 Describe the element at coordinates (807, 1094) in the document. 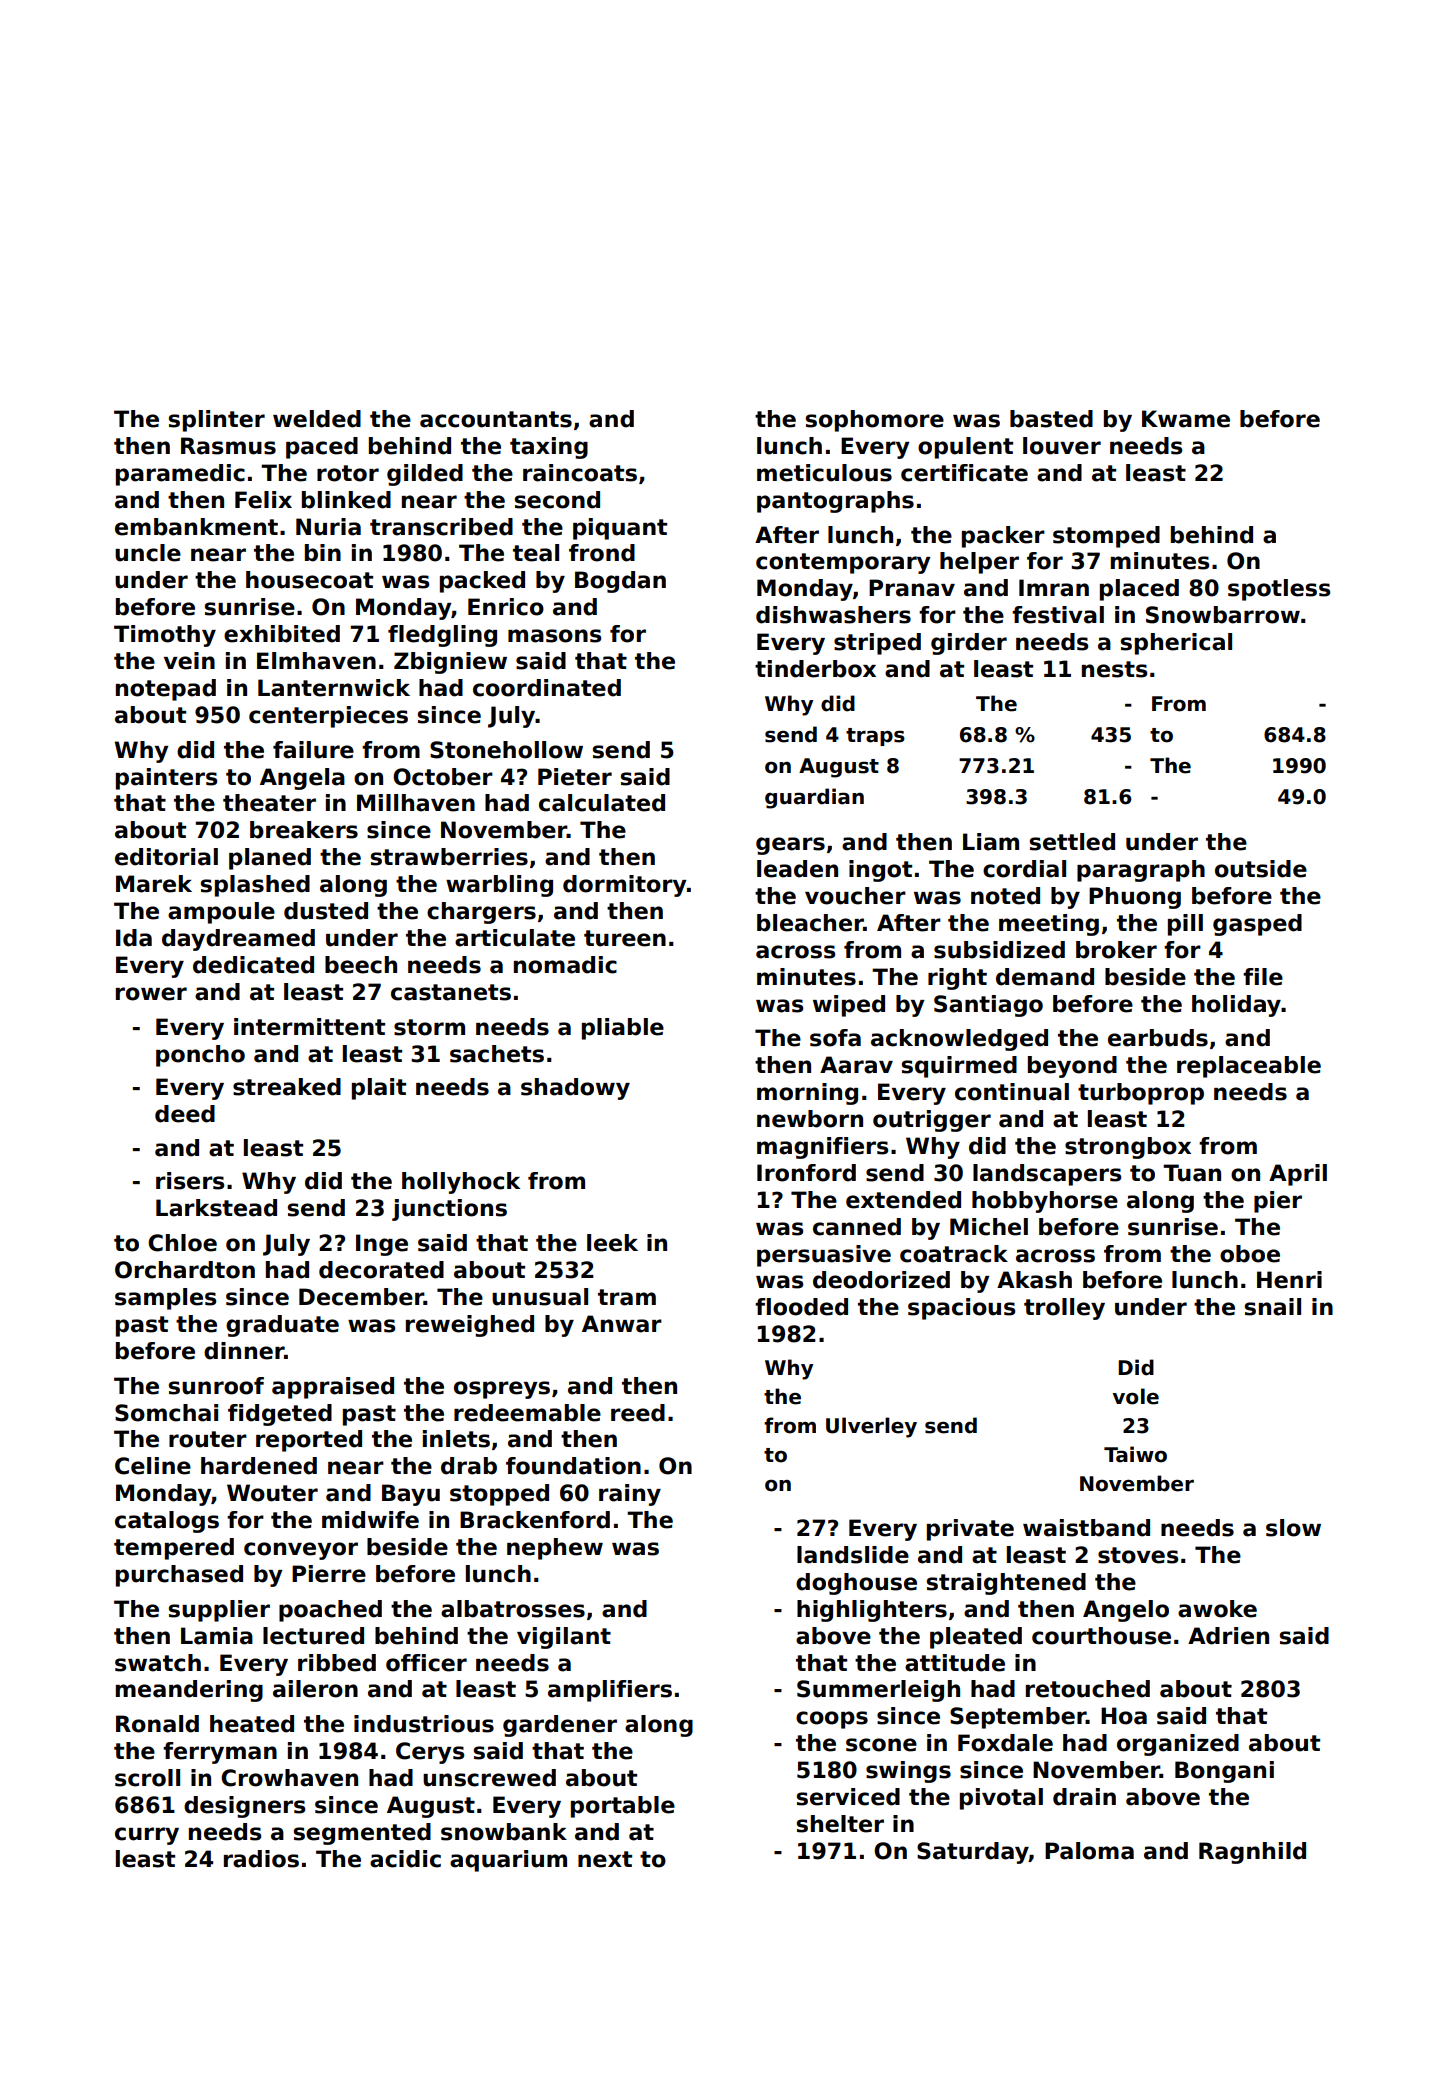

I see `morning` at that location.
